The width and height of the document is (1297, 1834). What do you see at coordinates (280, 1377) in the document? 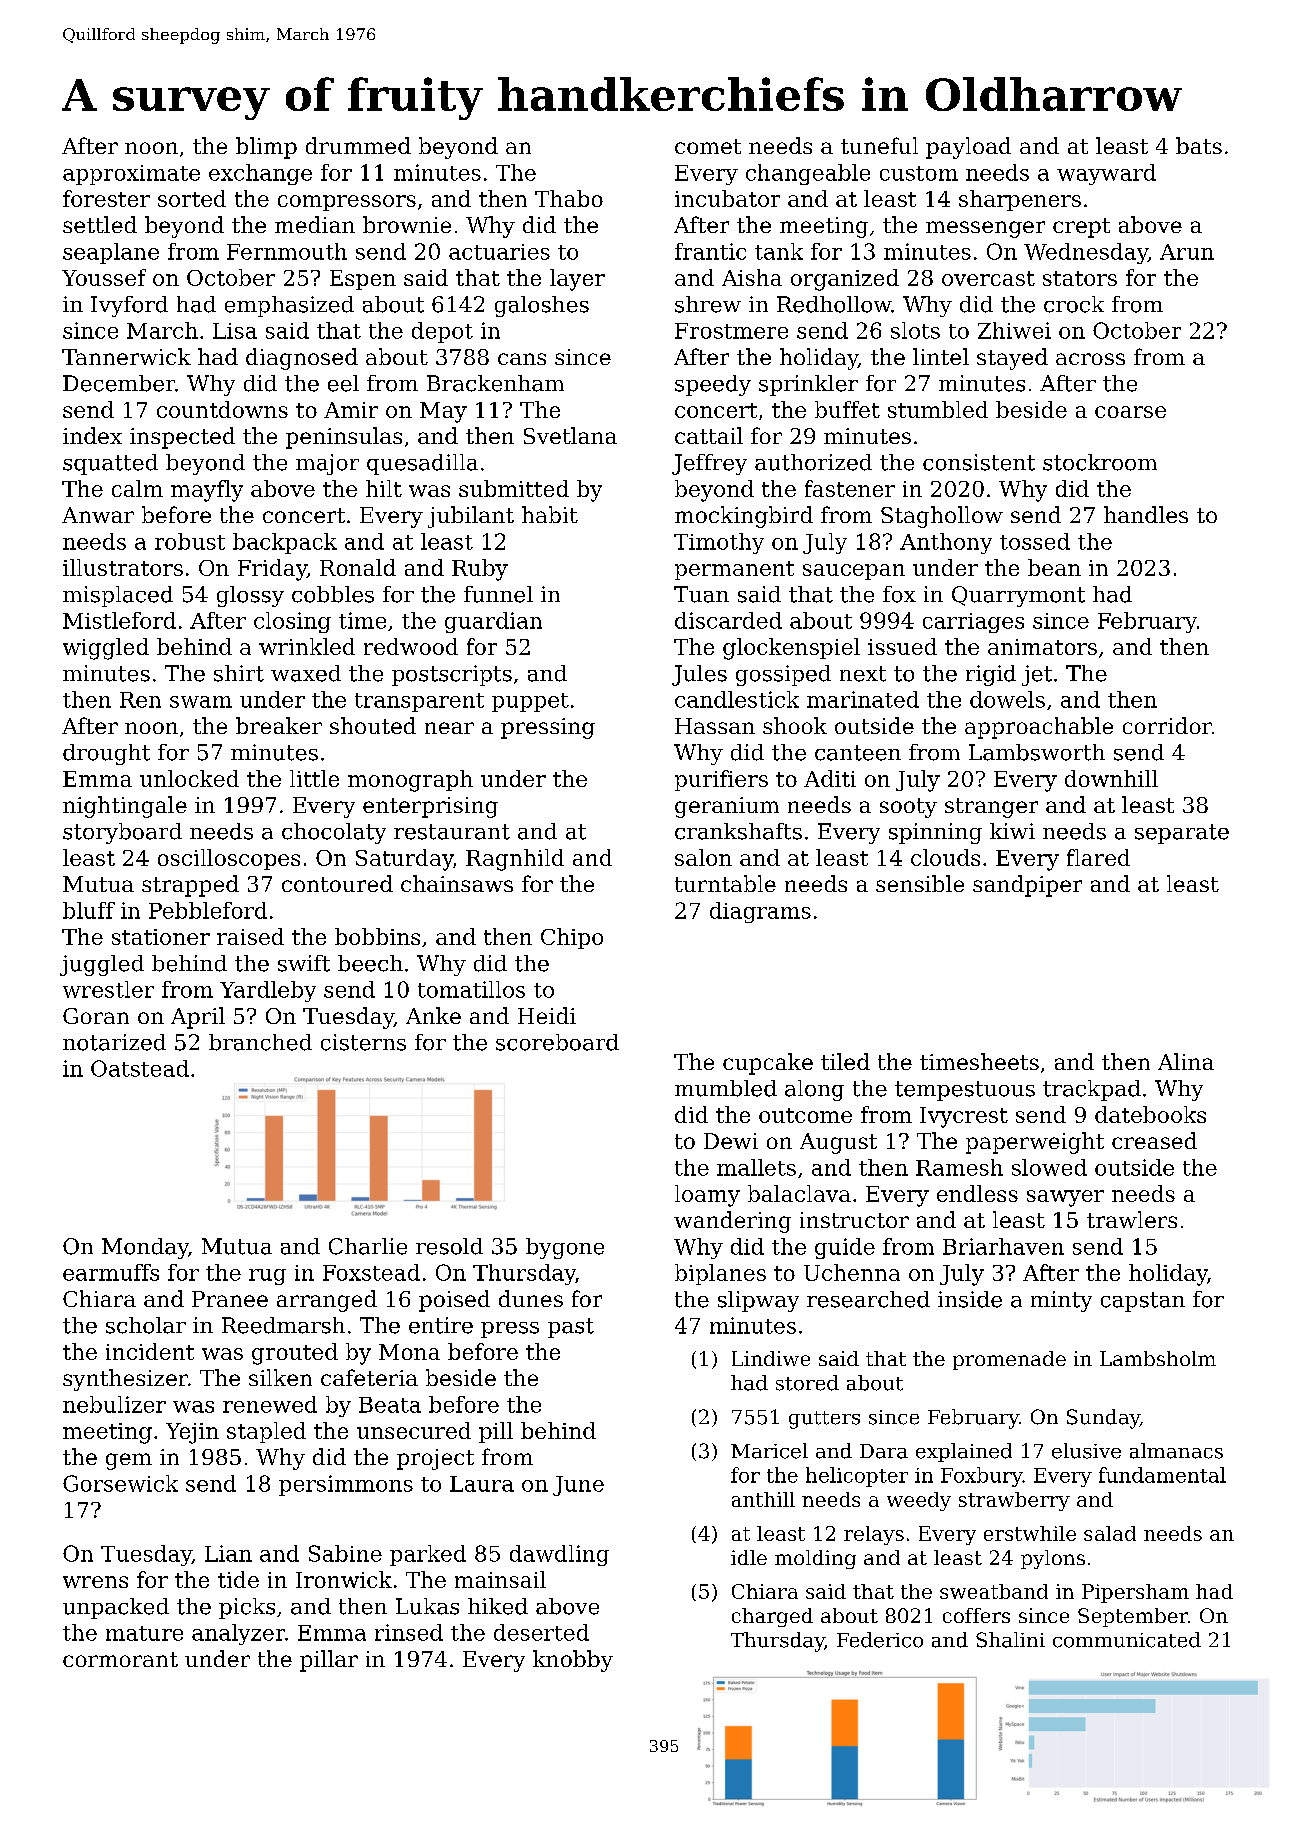
I see `silken` at bounding box center [280, 1377].
